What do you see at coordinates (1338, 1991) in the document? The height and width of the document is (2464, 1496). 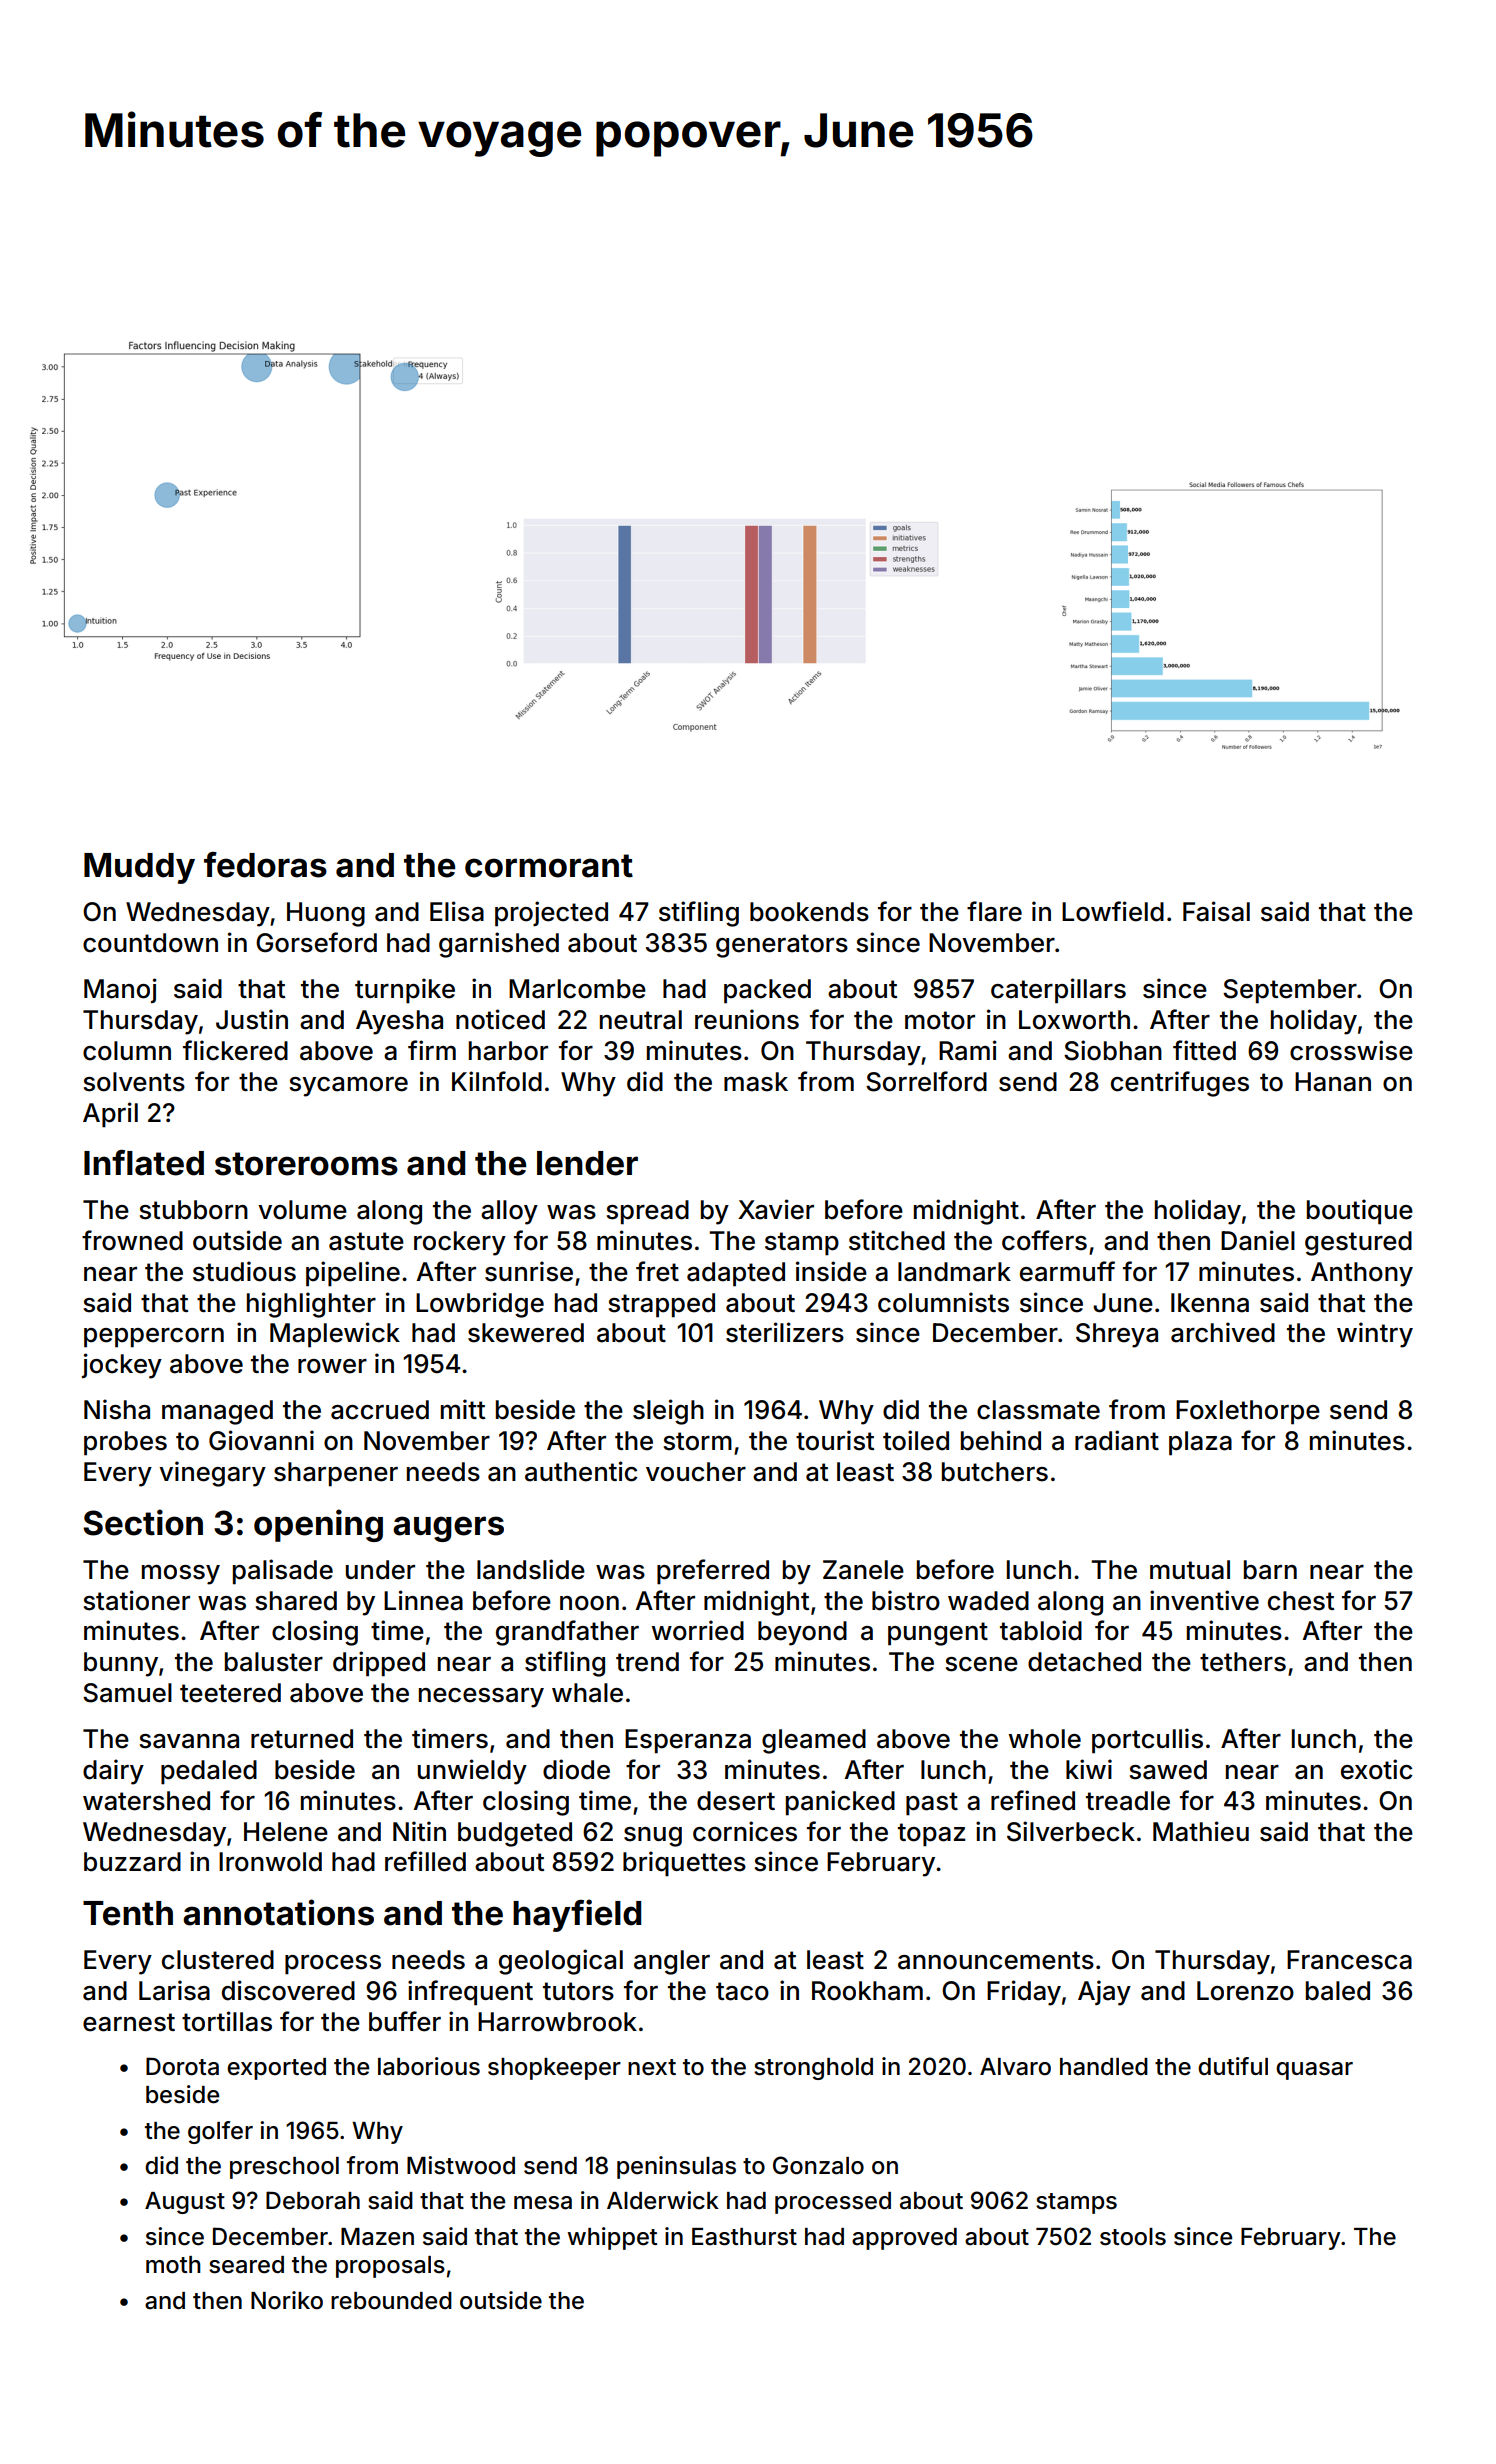 I see `baled` at bounding box center [1338, 1991].
